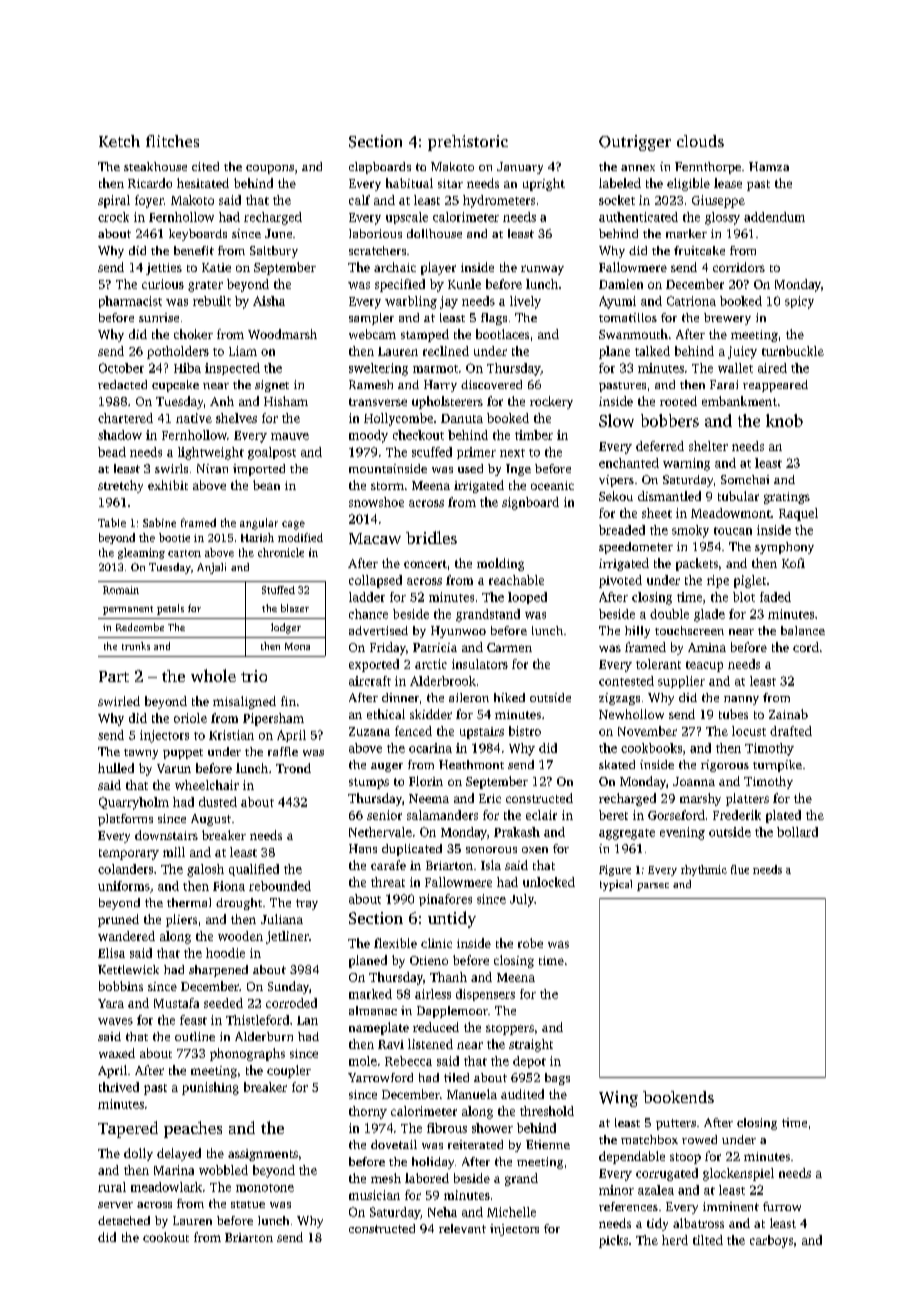  Describe the element at coordinates (678, 401) in the screenshot. I see `rooted` at that location.
